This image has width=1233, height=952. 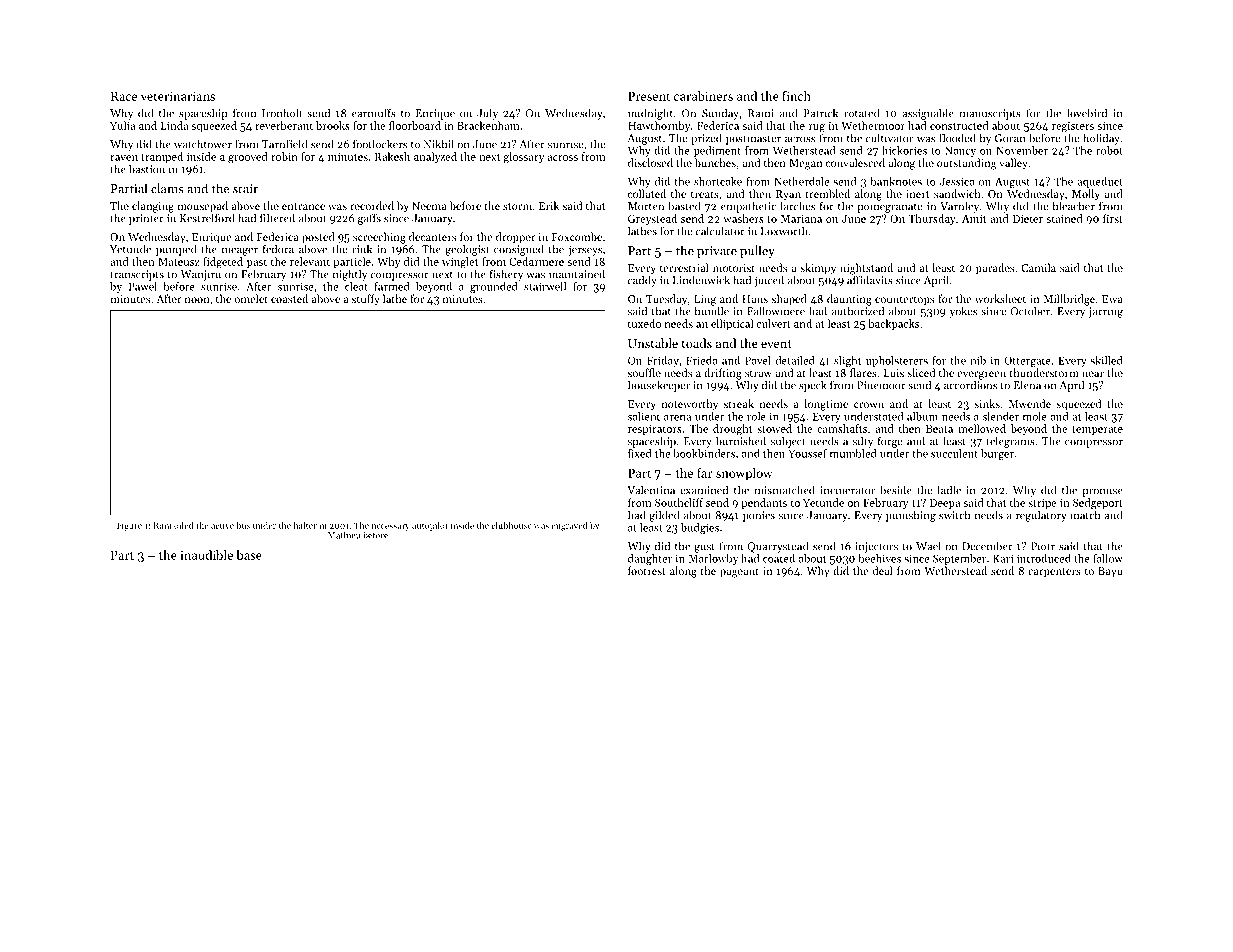 I want to click on Tuesday, so click(x=666, y=300).
